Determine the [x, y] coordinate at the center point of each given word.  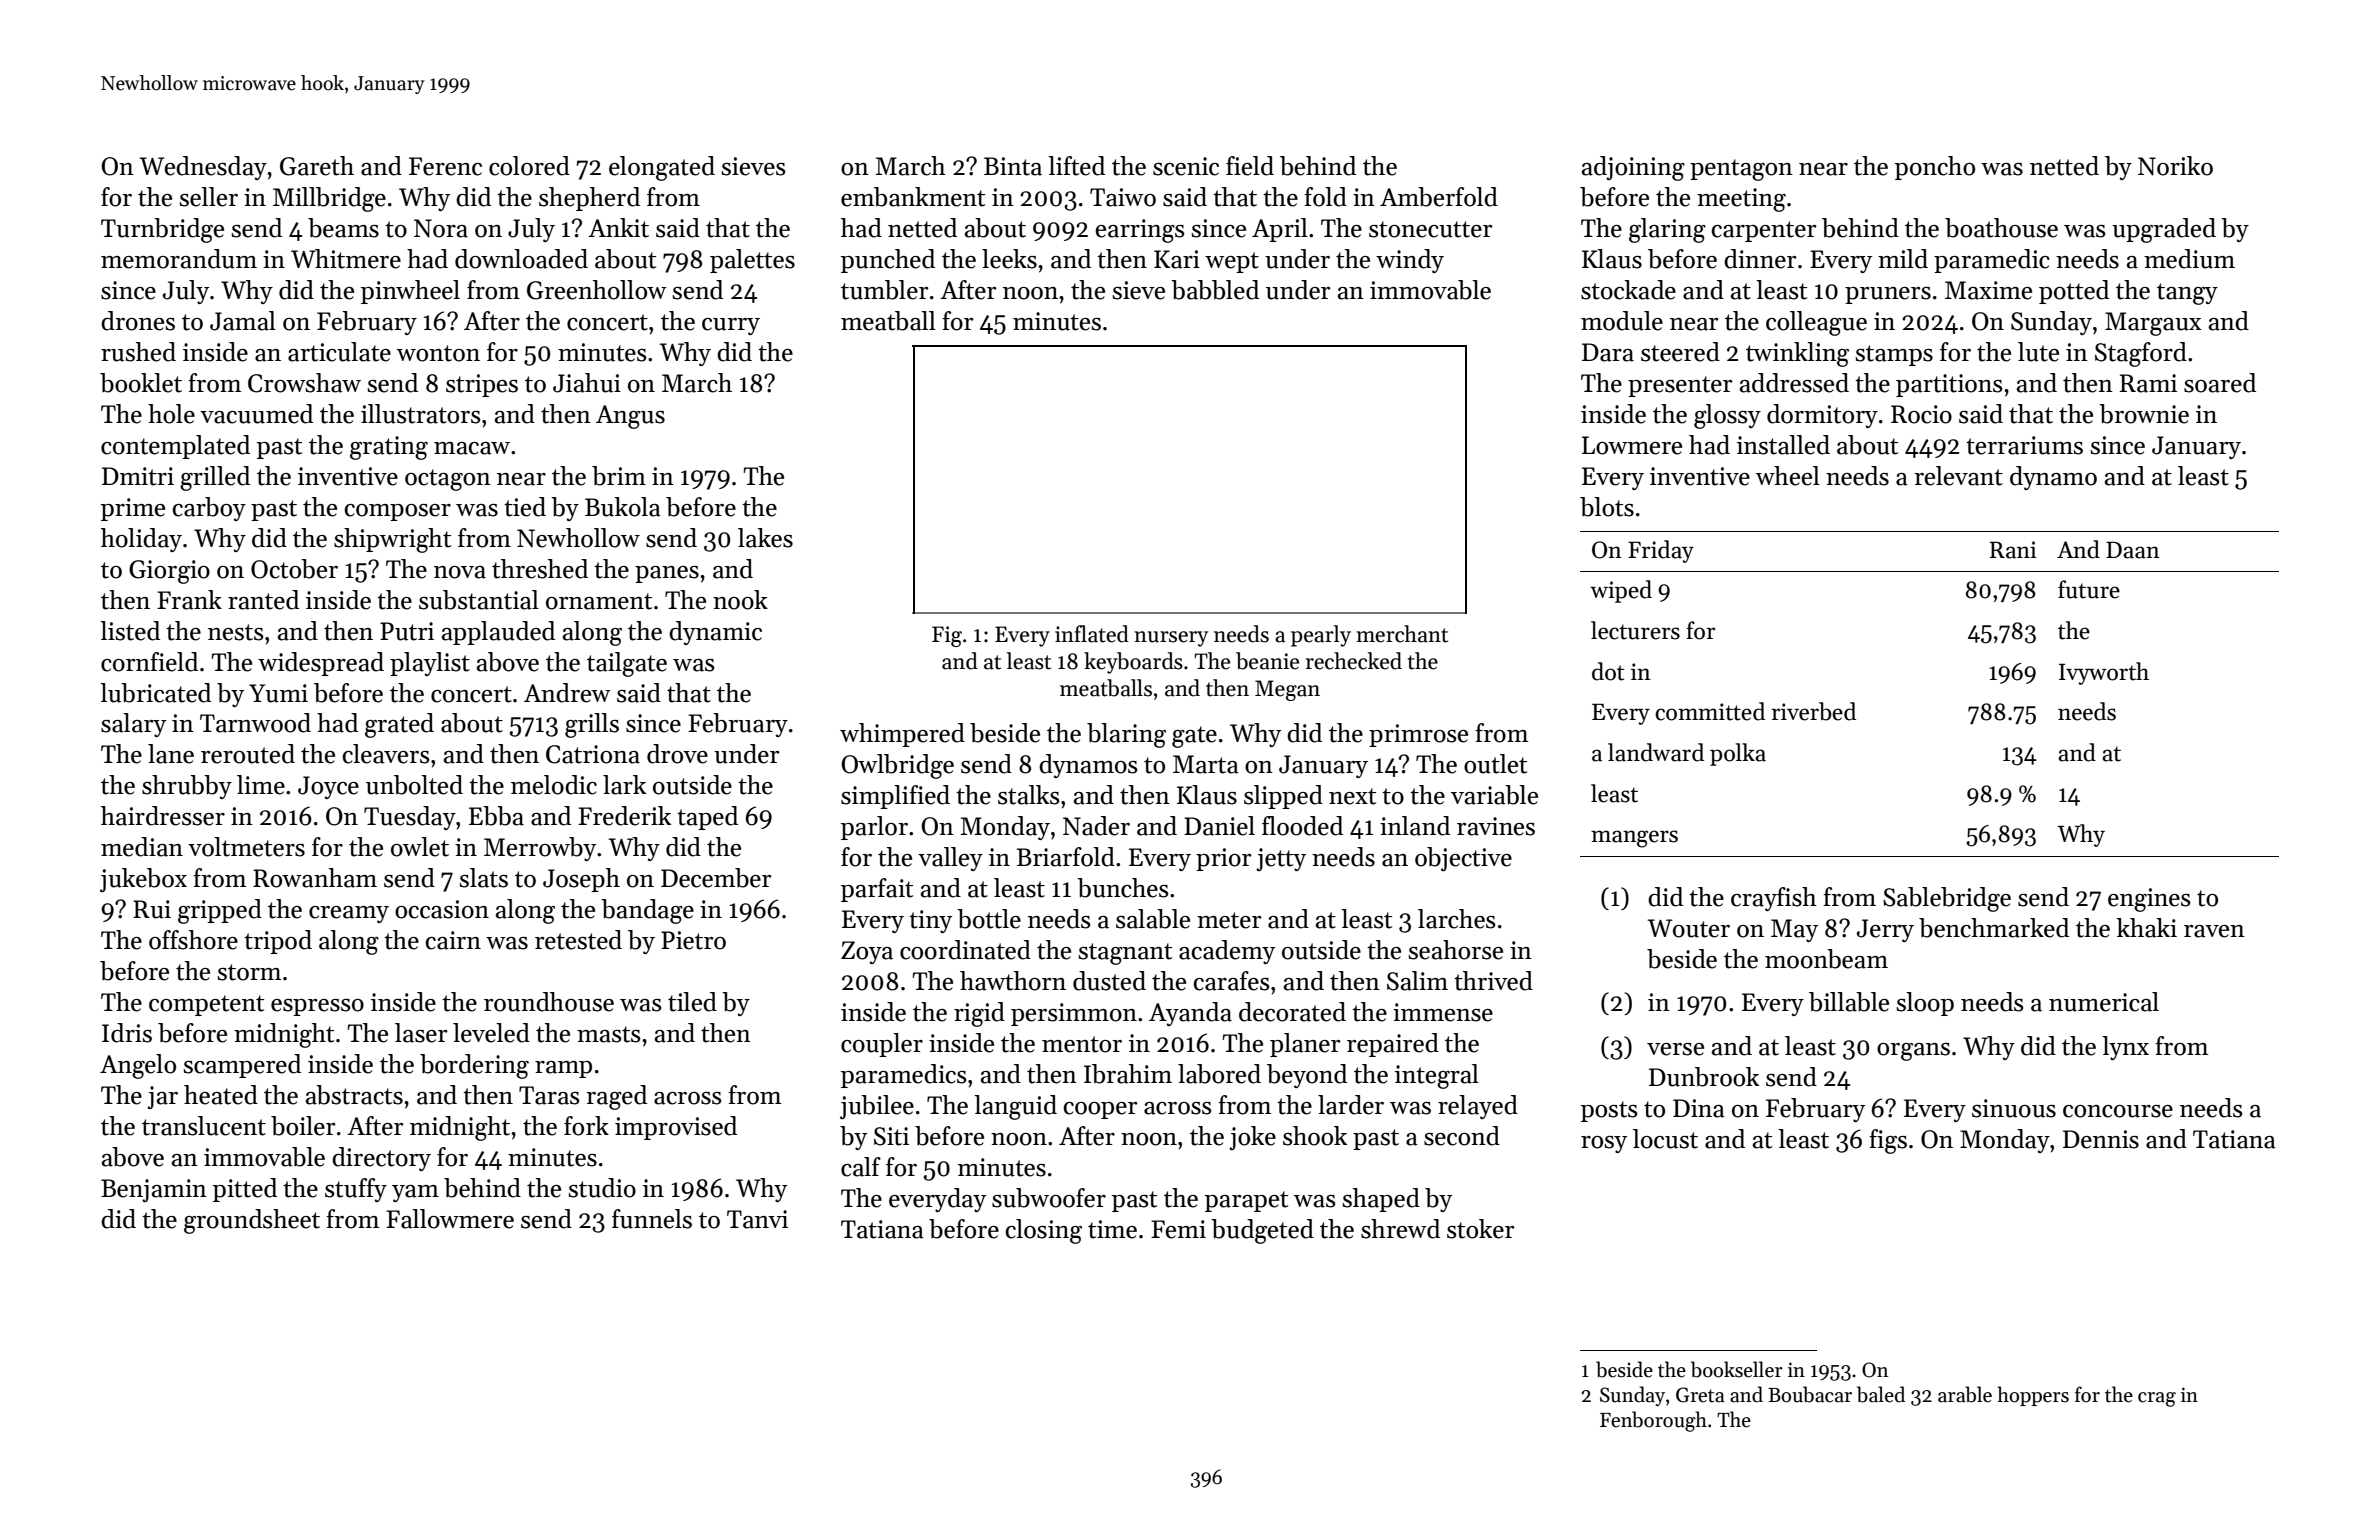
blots [1607, 507]
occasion [442, 909]
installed [1783, 445]
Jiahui [587, 383]
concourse [2118, 1111]
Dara [1608, 352]
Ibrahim [1128, 1074]
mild [1903, 259]
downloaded [521, 259]
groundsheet [252, 1221]
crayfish [1774, 899]
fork [586, 1126]
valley [950, 859]
